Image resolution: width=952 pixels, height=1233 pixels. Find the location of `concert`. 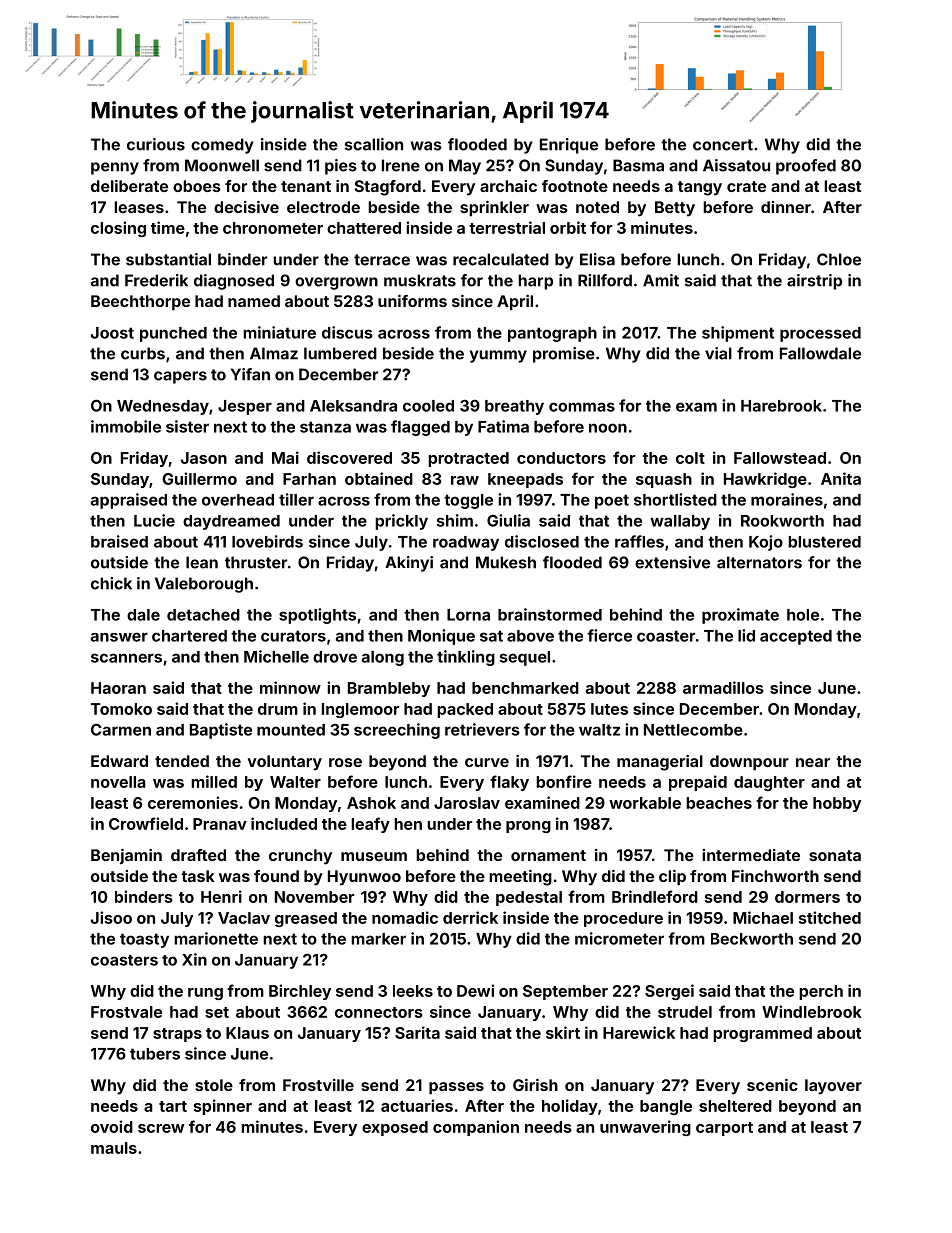

concert is located at coordinates (723, 145).
